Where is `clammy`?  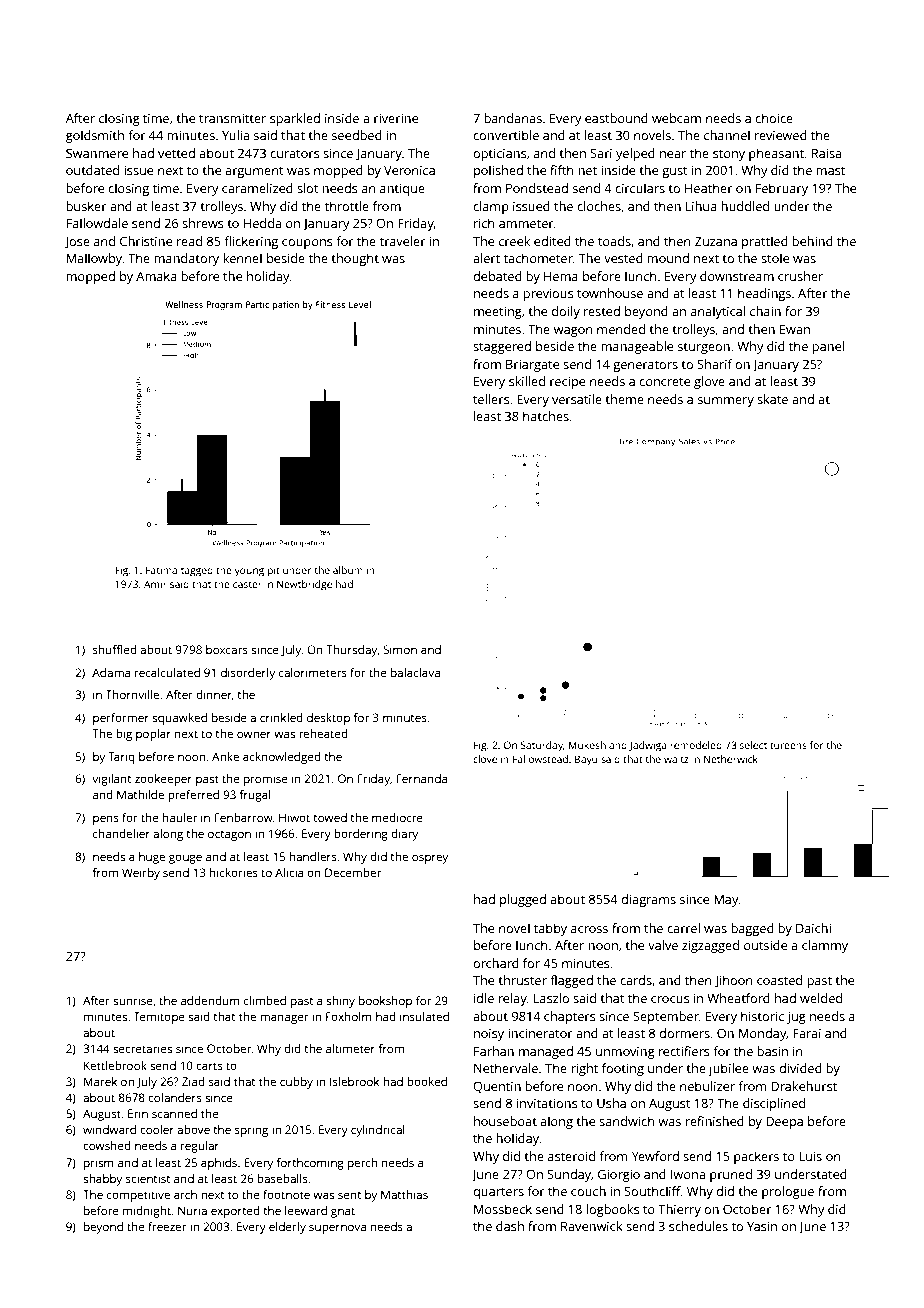 clammy is located at coordinates (825, 946).
